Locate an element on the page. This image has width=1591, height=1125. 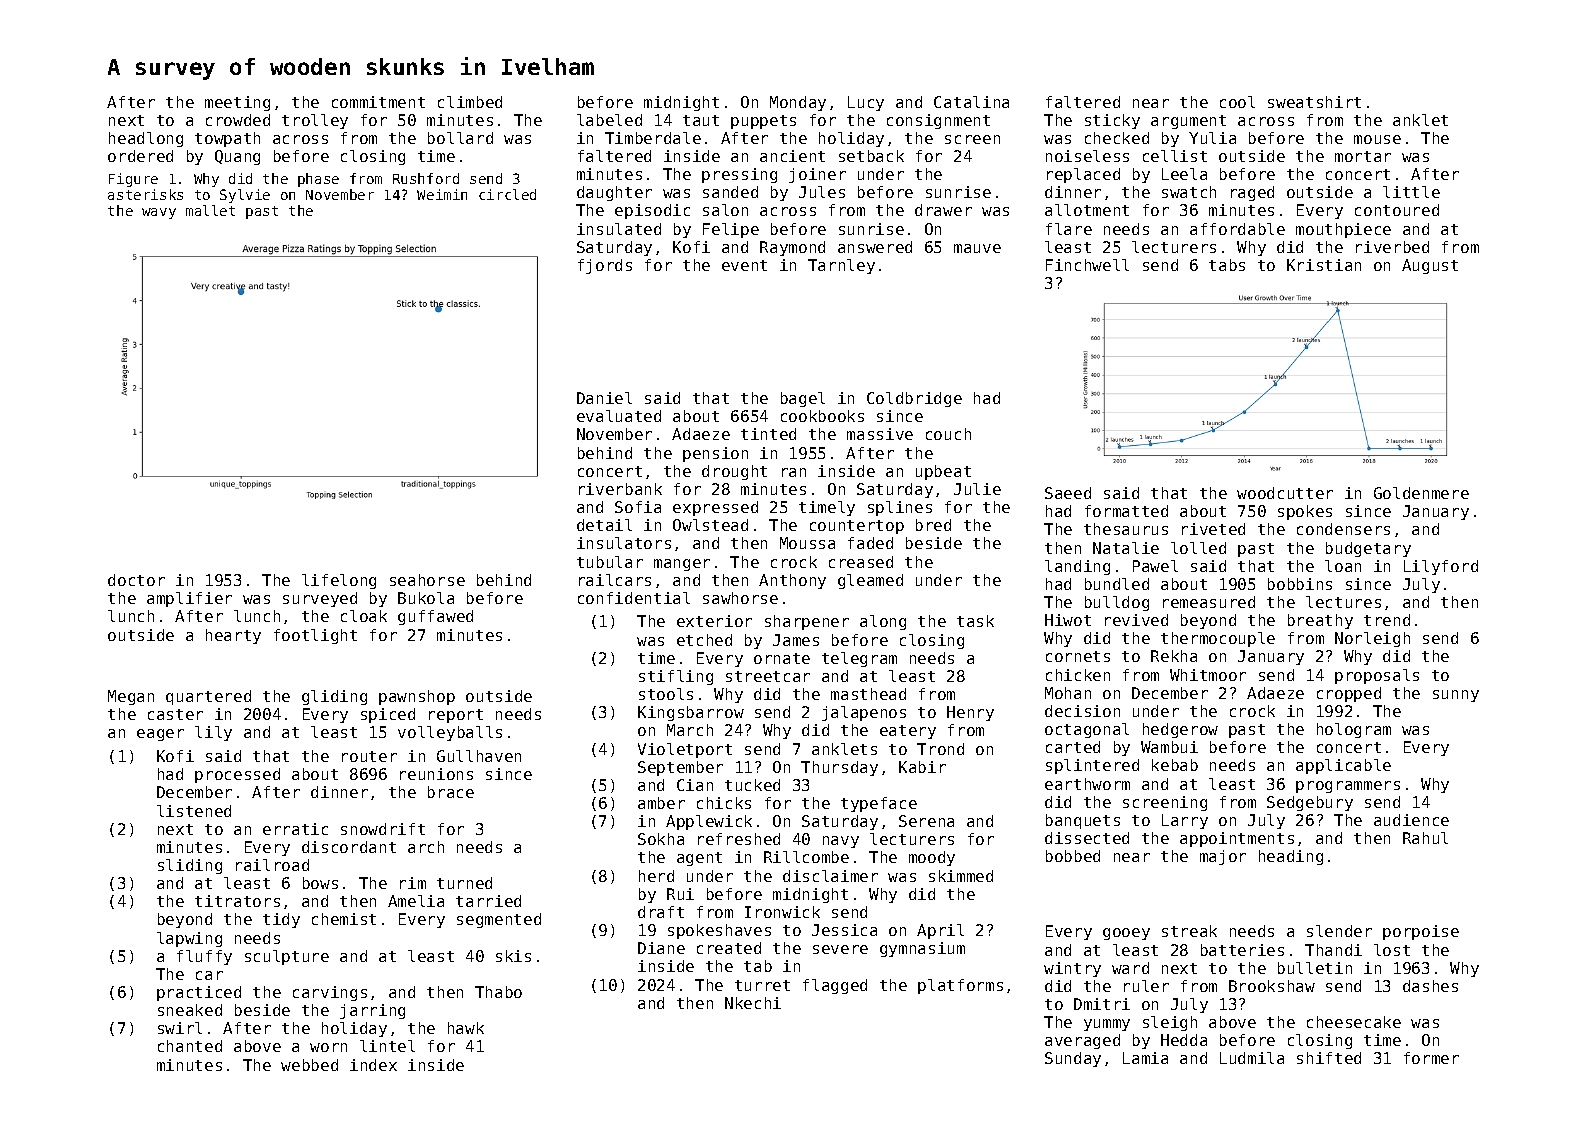
webbed is located at coordinates (309, 1065).
